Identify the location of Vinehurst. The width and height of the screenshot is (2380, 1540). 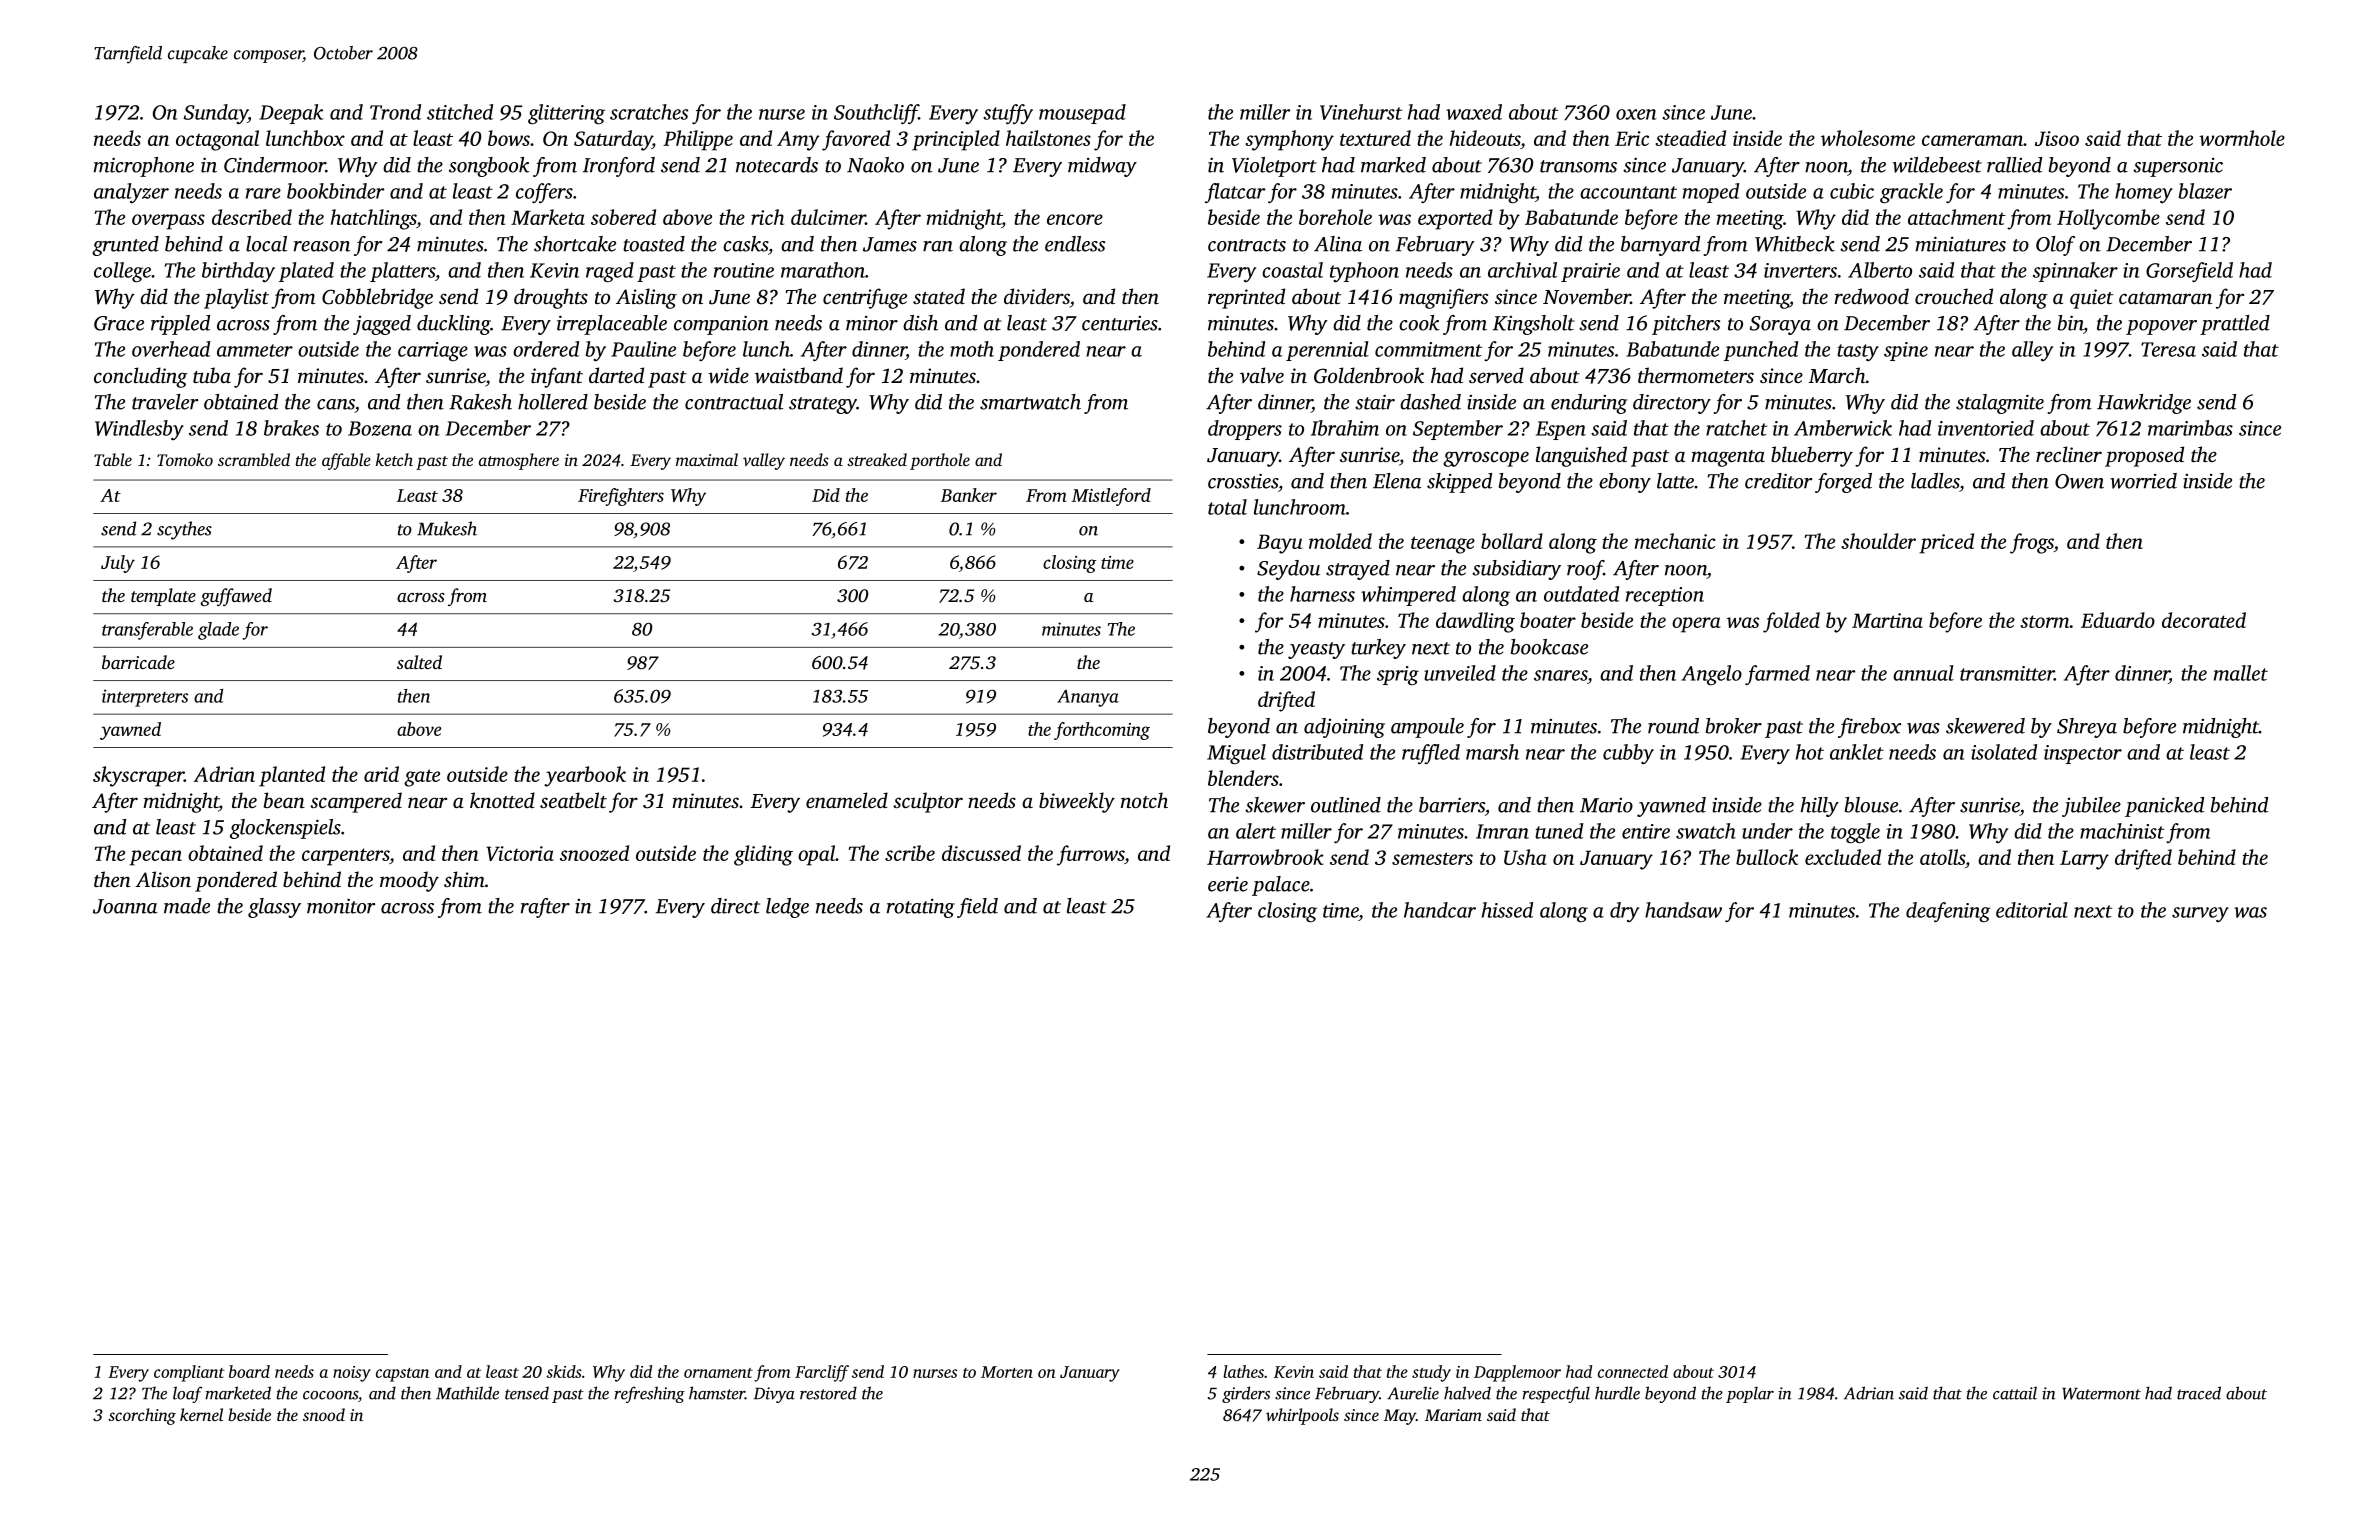
(1361, 112).
